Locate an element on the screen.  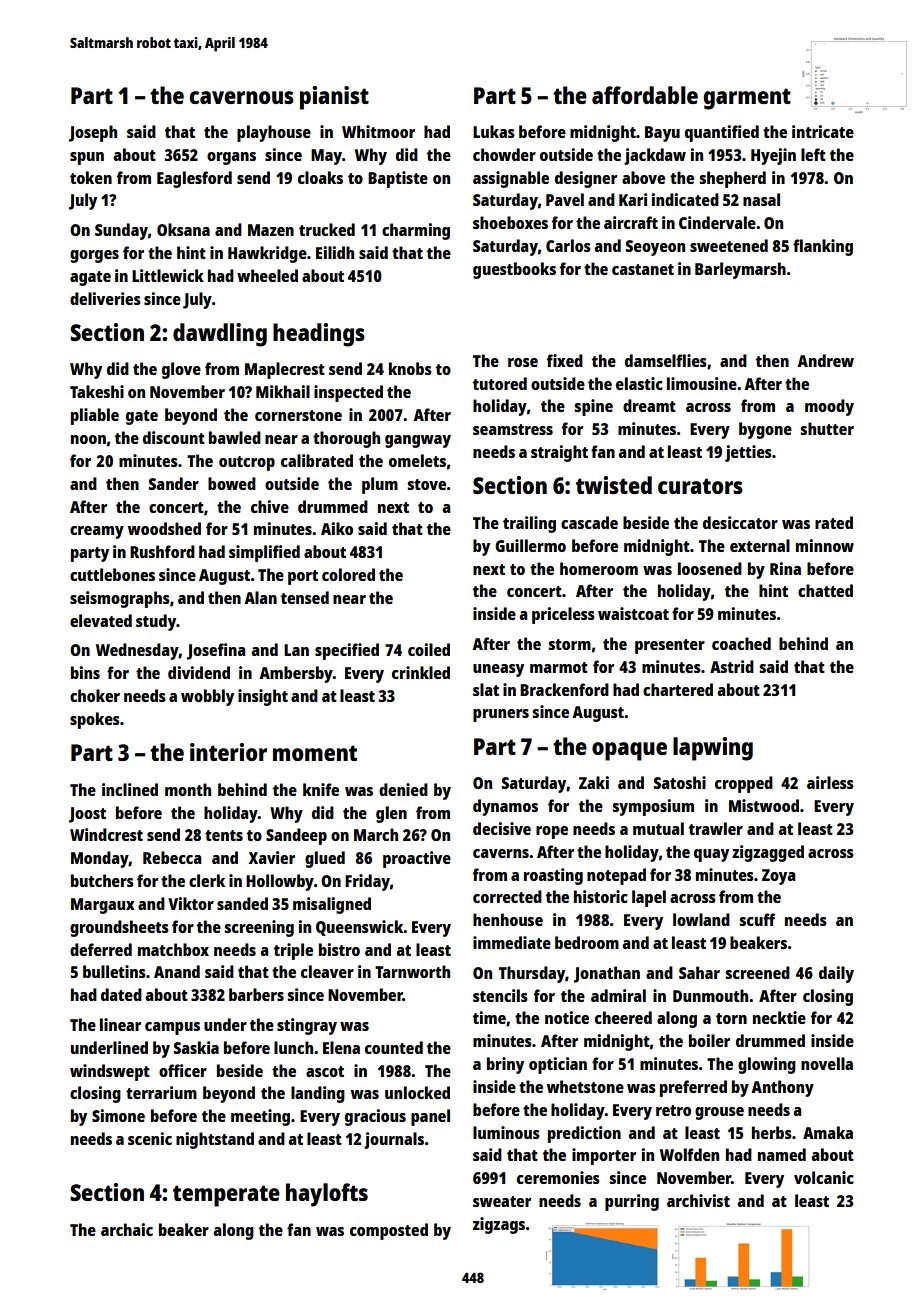
lapel is located at coordinates (649, 898).
